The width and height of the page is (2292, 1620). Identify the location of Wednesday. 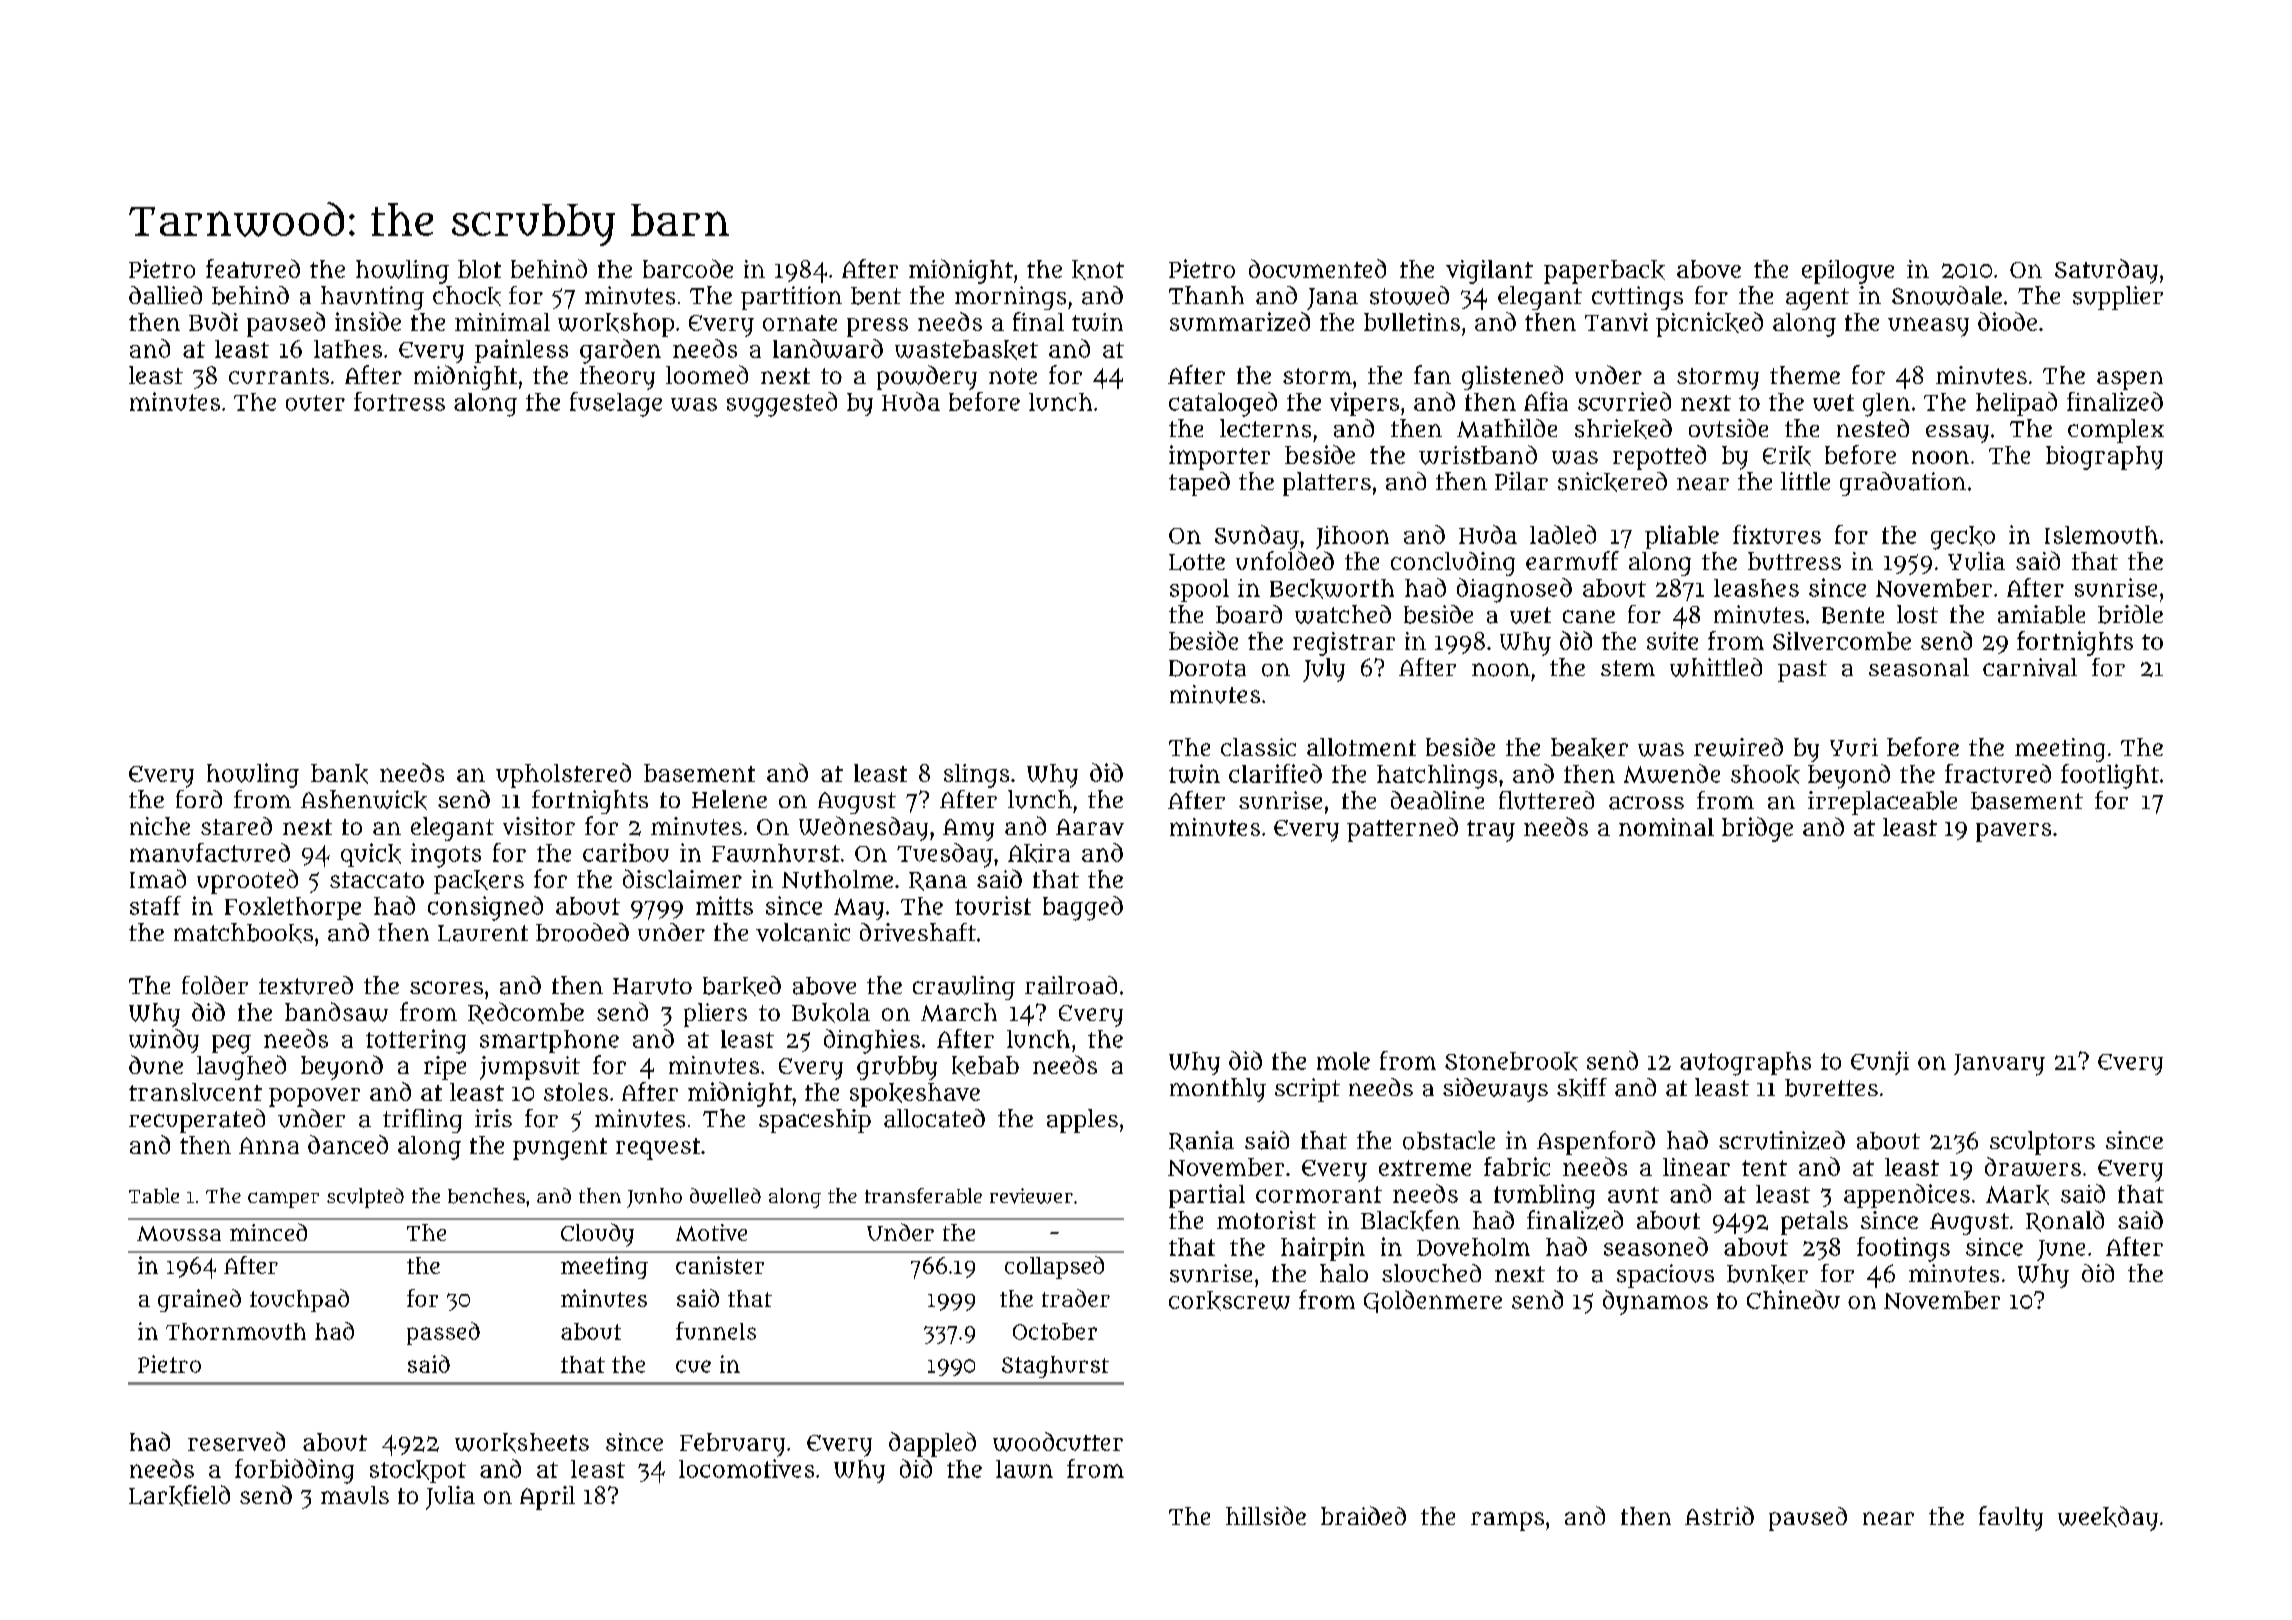
(863, 828).
